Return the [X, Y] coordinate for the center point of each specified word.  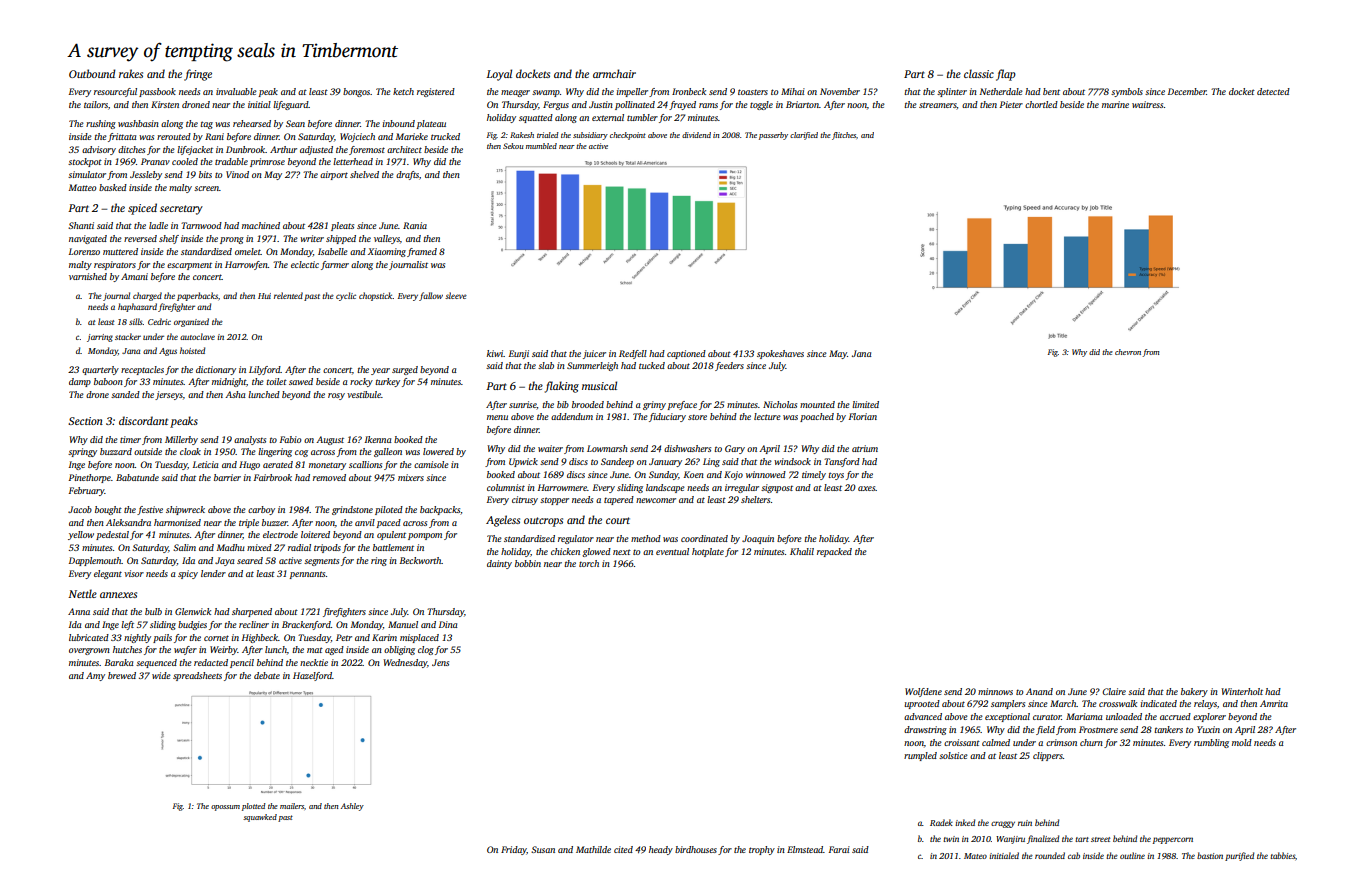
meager [515, 93]
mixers [411, 477]
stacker [128, 336]
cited [623, 849]
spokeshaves [780, 354]
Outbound [92, 73]
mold [1242, 742]
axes [867, 488]
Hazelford [312, 676]
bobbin [528, 563]
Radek [941, 822]
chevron [1128, 352]
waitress [1148, 104]
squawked [260, 818]
